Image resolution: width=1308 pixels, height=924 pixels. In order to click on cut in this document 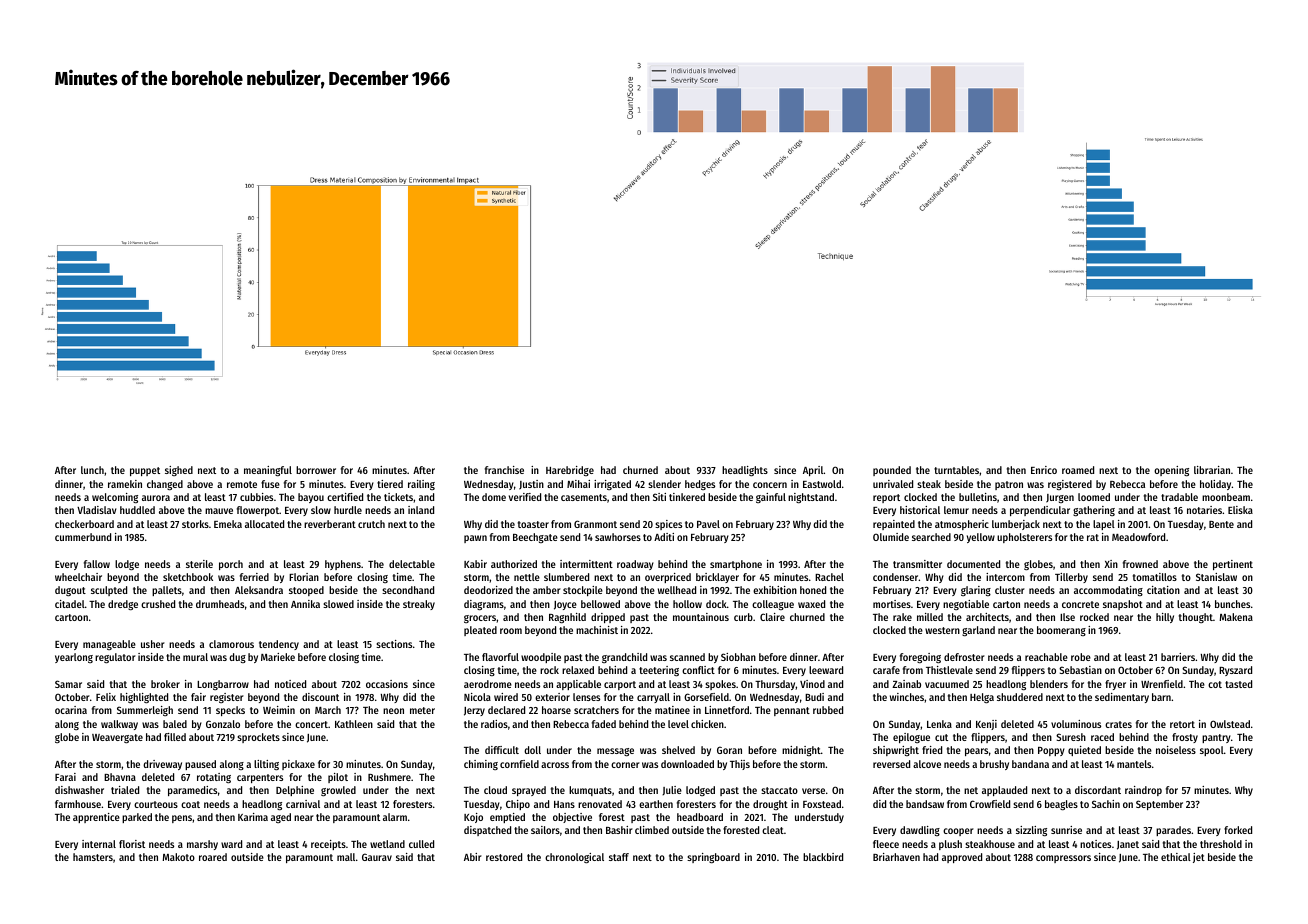, I will do `click(941, 737)`.
